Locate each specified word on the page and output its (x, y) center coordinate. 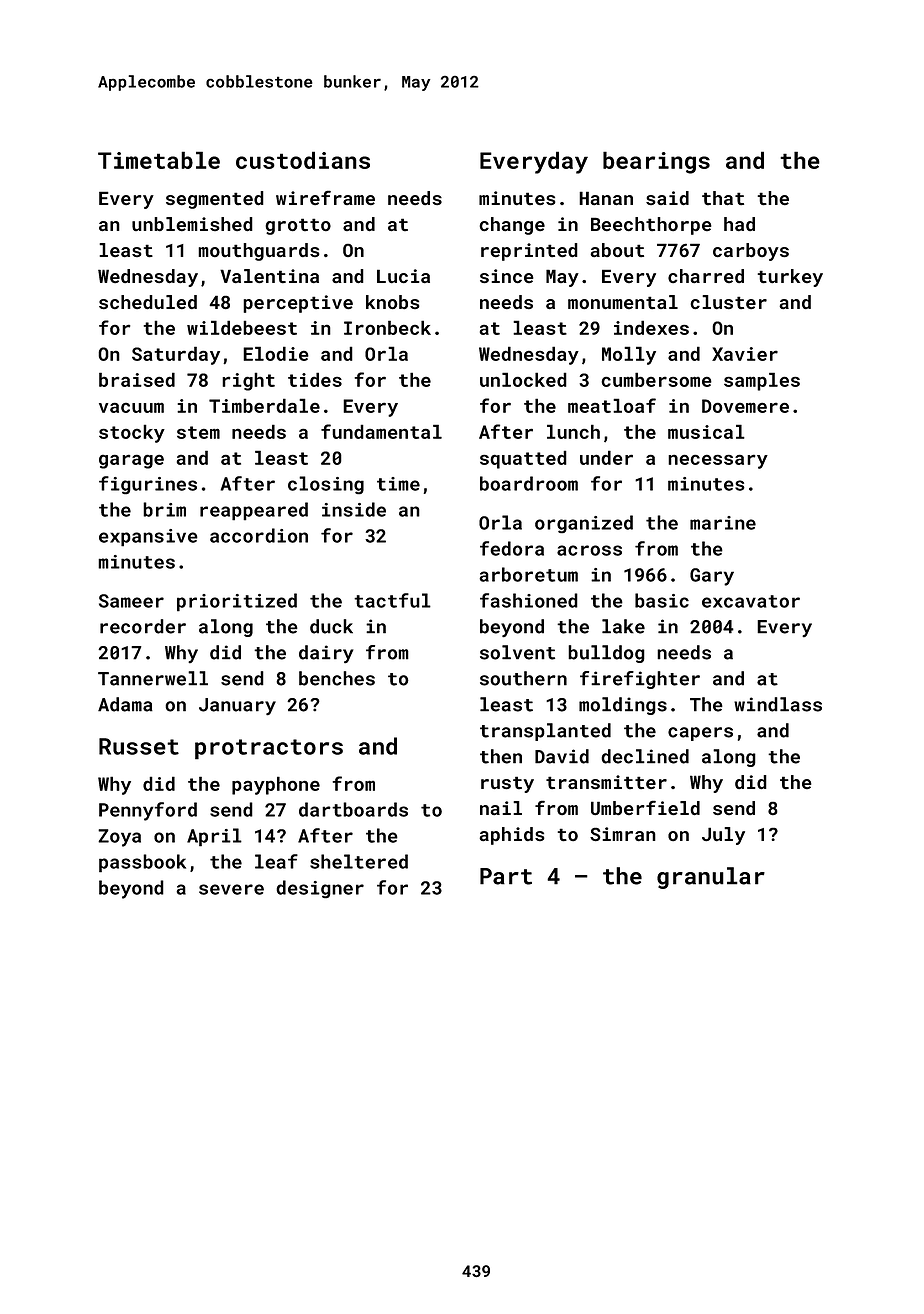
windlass (778, 704)
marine (723, 523)
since (507, 276)
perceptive (298, 304)
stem (198, 432)
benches (337, 678)
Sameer (131, 601)
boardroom (529, 483)
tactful (392, 600)
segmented (215, 200)
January (237, 707)
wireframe (325, 197)
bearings (656, 162)
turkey (790, 278)
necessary (718, 461)
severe (231, 889)
